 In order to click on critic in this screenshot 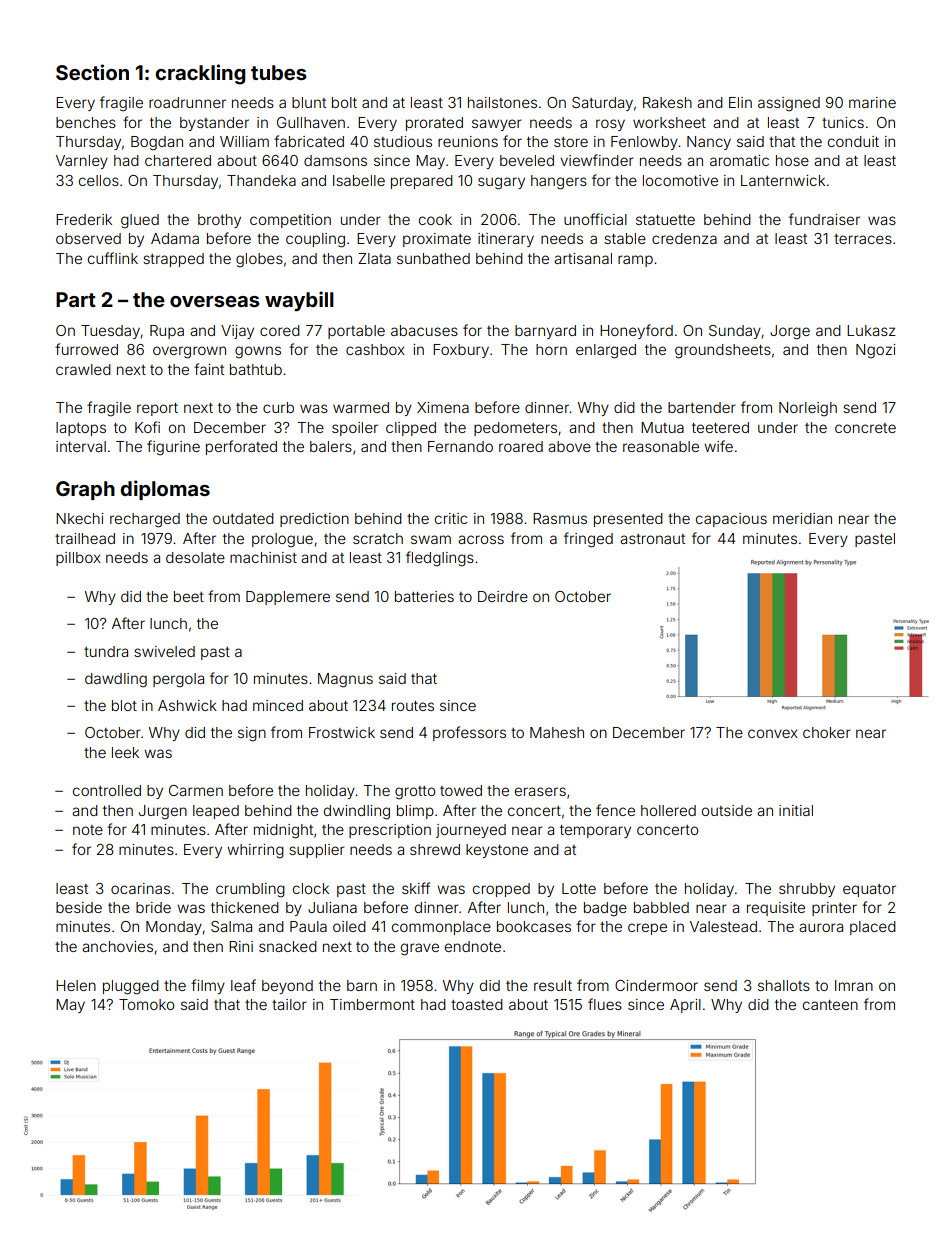, I will do `click(451, 518)`.
